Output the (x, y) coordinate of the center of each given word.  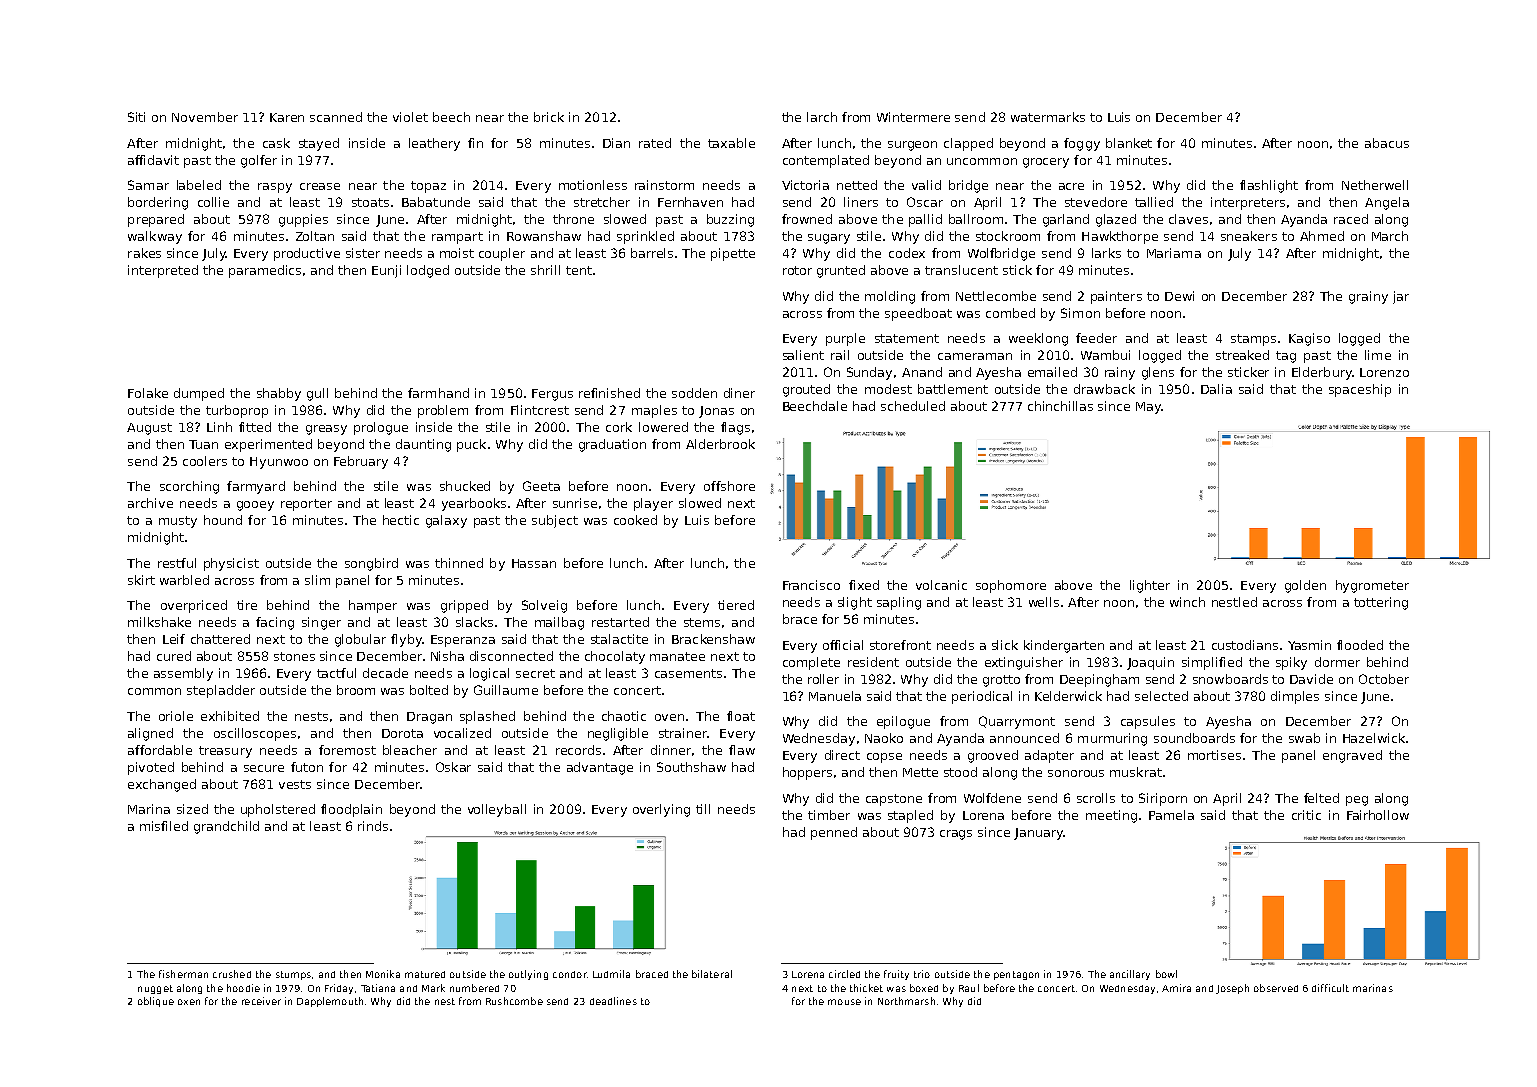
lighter (1150, 586)
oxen (189, 1002)
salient (803, 355)
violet (410, 117)
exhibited (230, 716)
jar (1401, 297)
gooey (255, 506)
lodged (428, 271)
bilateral (712, 974)
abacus (1387, 143)
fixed (864, 585)
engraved (1352, 756)
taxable (731, 143)
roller (823, 679)
